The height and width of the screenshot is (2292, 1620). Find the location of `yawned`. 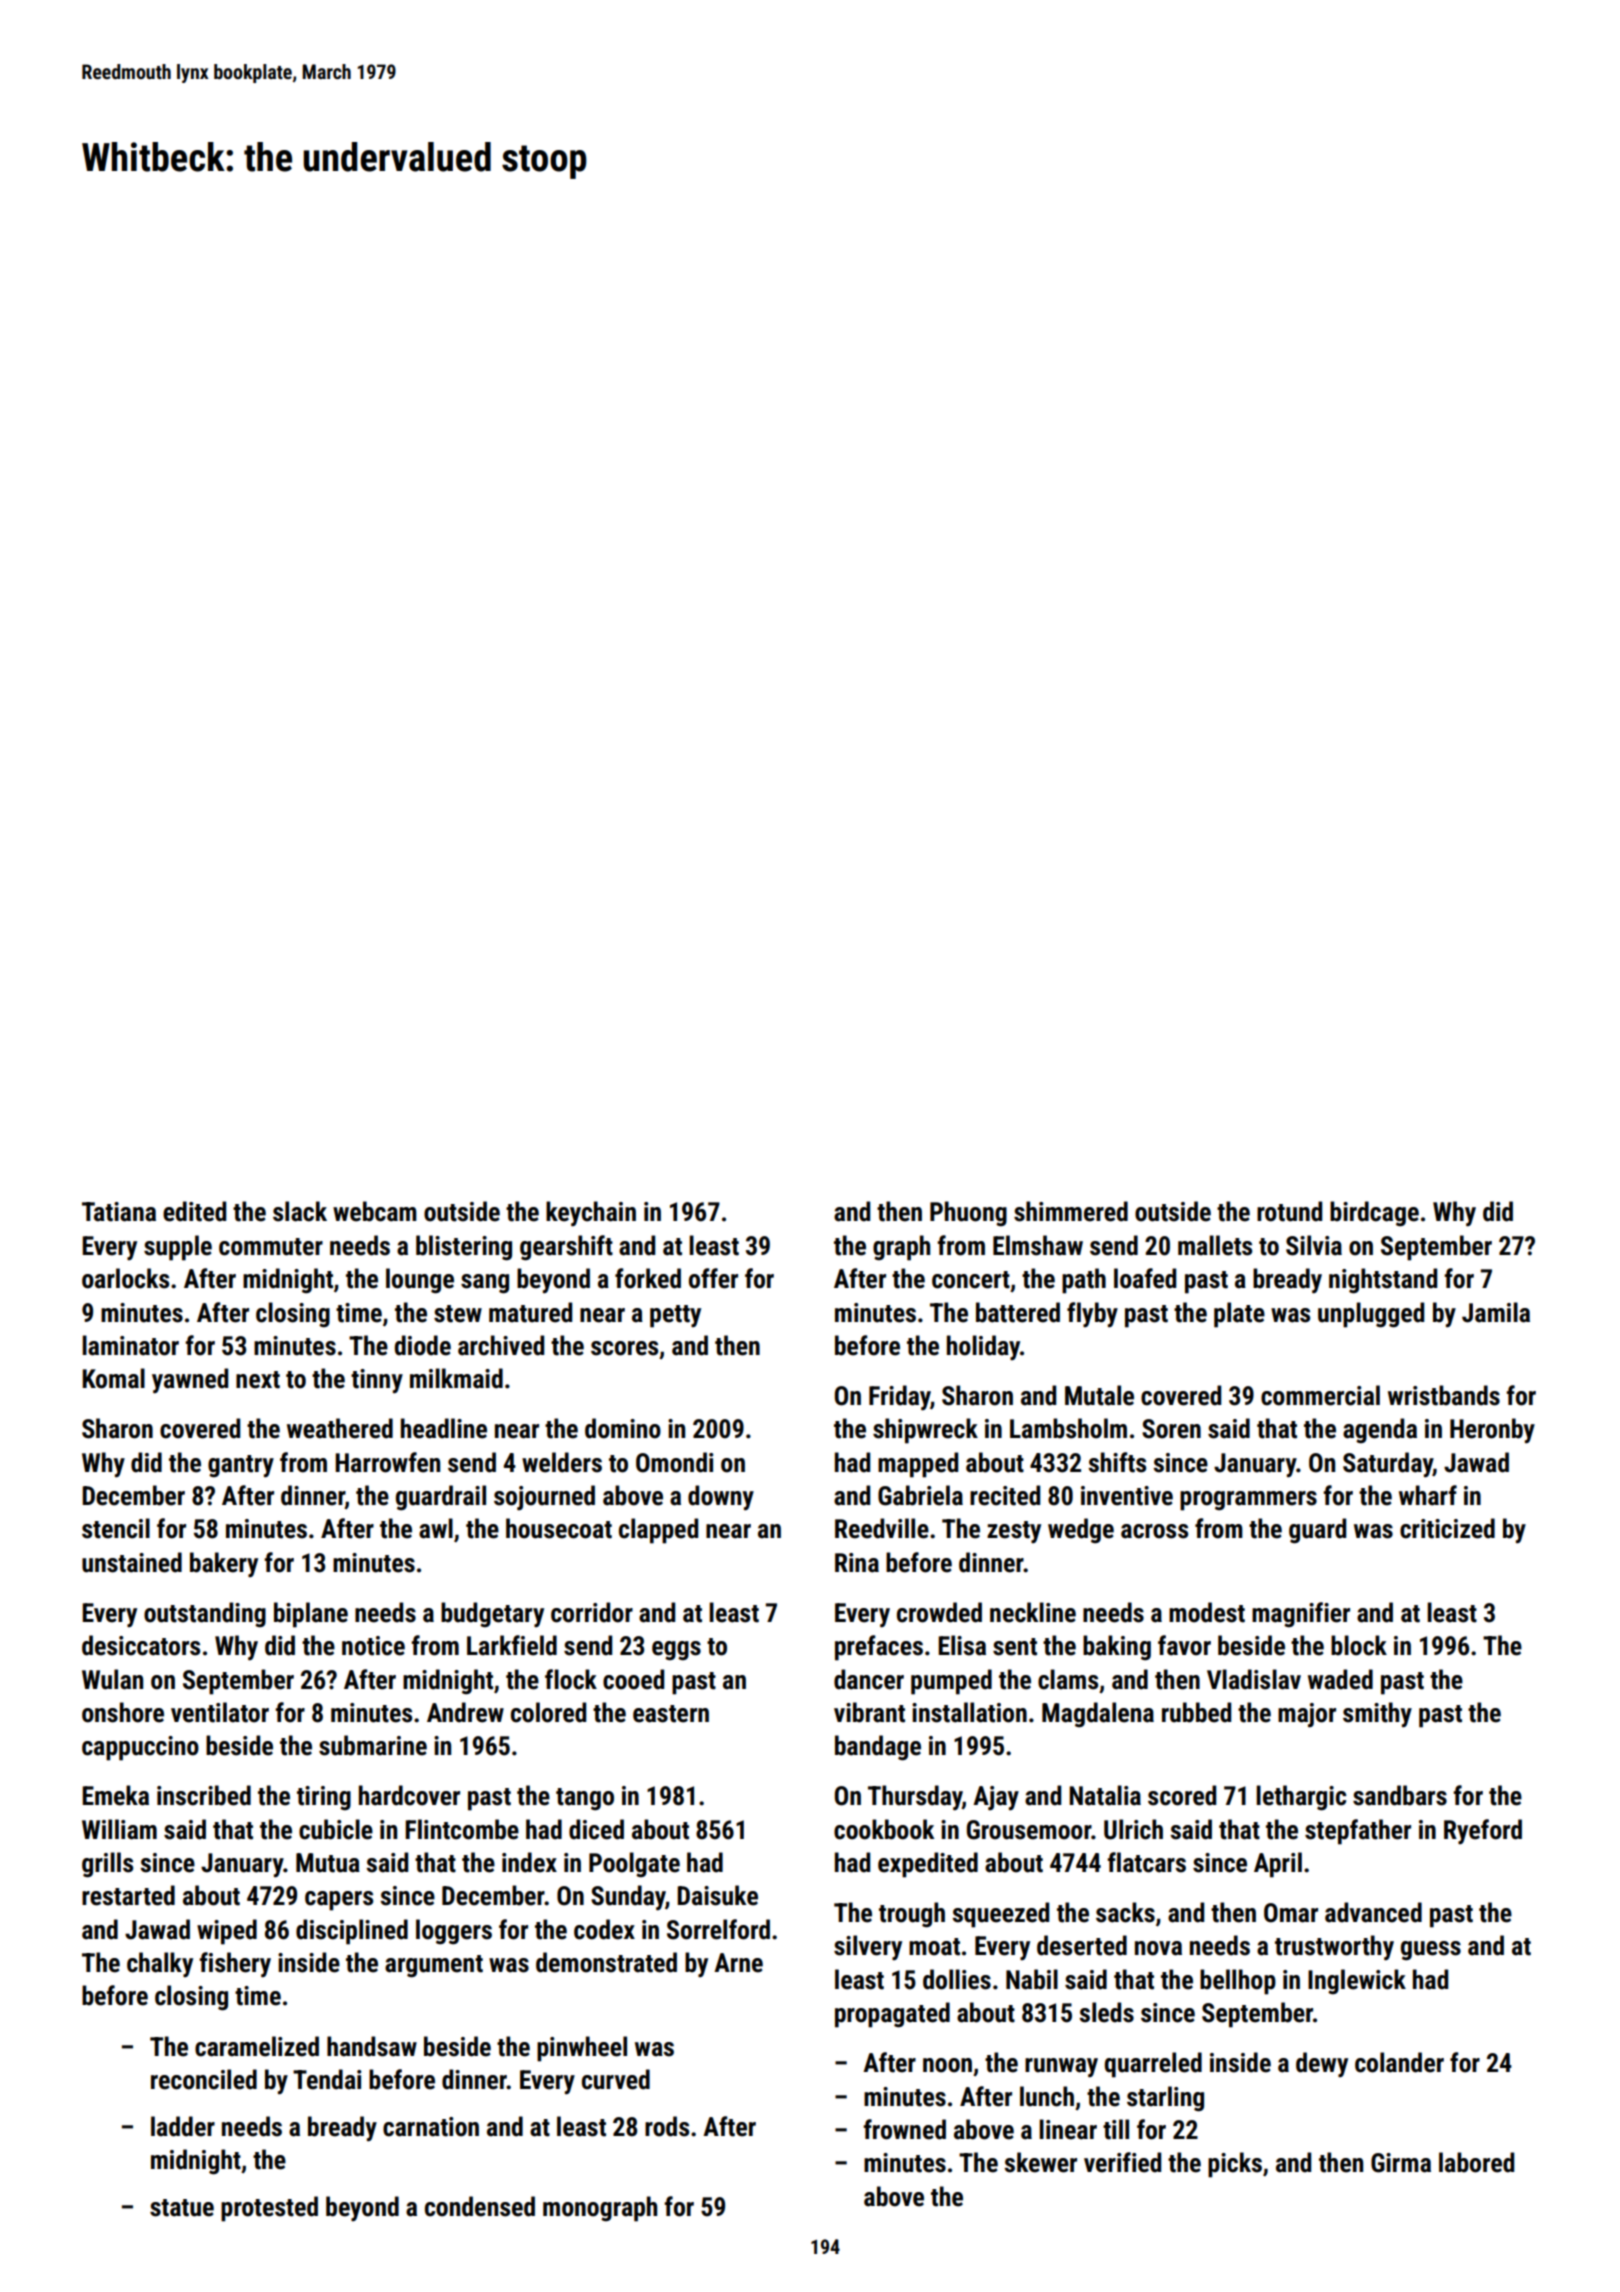

yawned is located at coordinates (190, 1381).
